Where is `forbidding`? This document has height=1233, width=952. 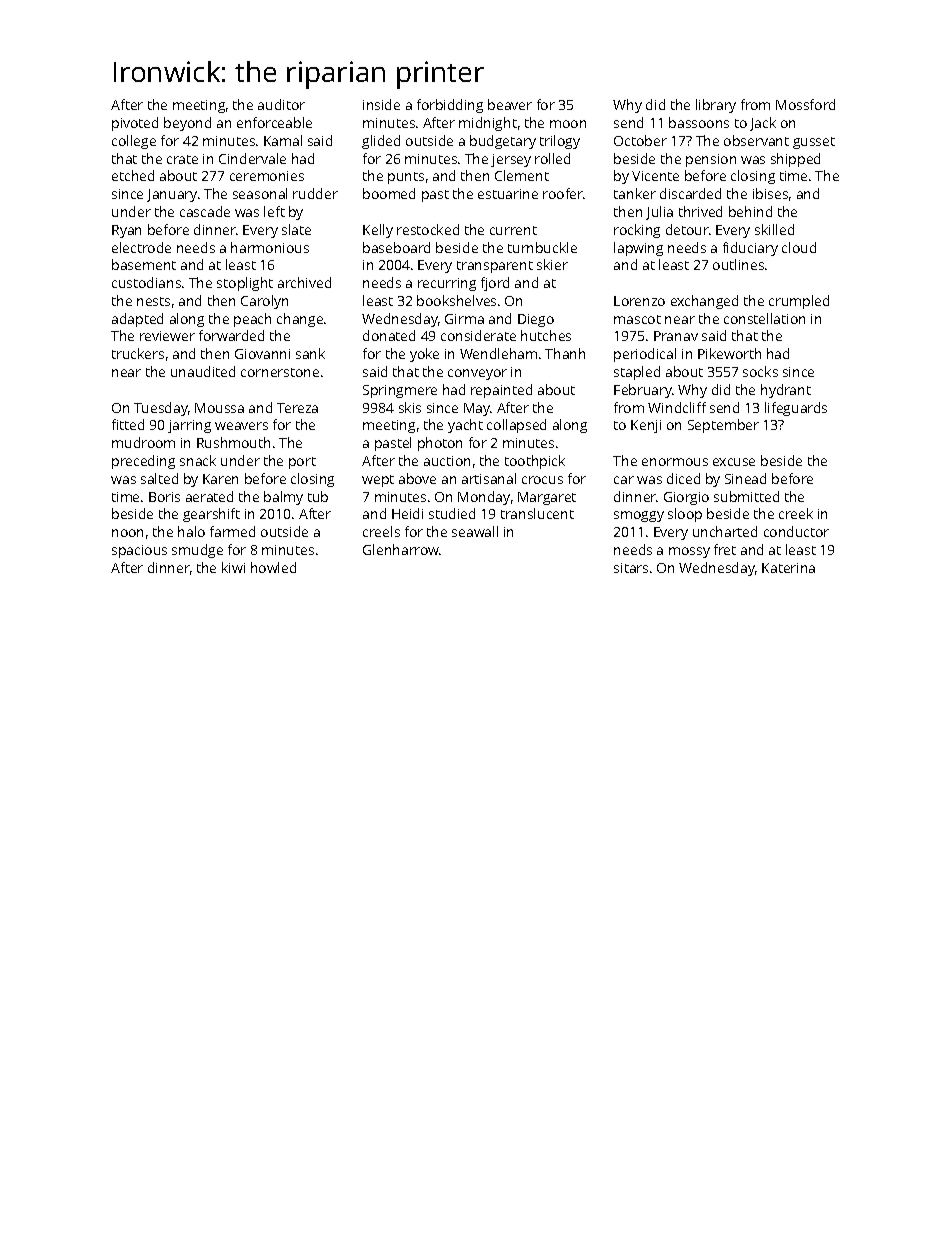
forbidding is located at coordinates (450, 106).
